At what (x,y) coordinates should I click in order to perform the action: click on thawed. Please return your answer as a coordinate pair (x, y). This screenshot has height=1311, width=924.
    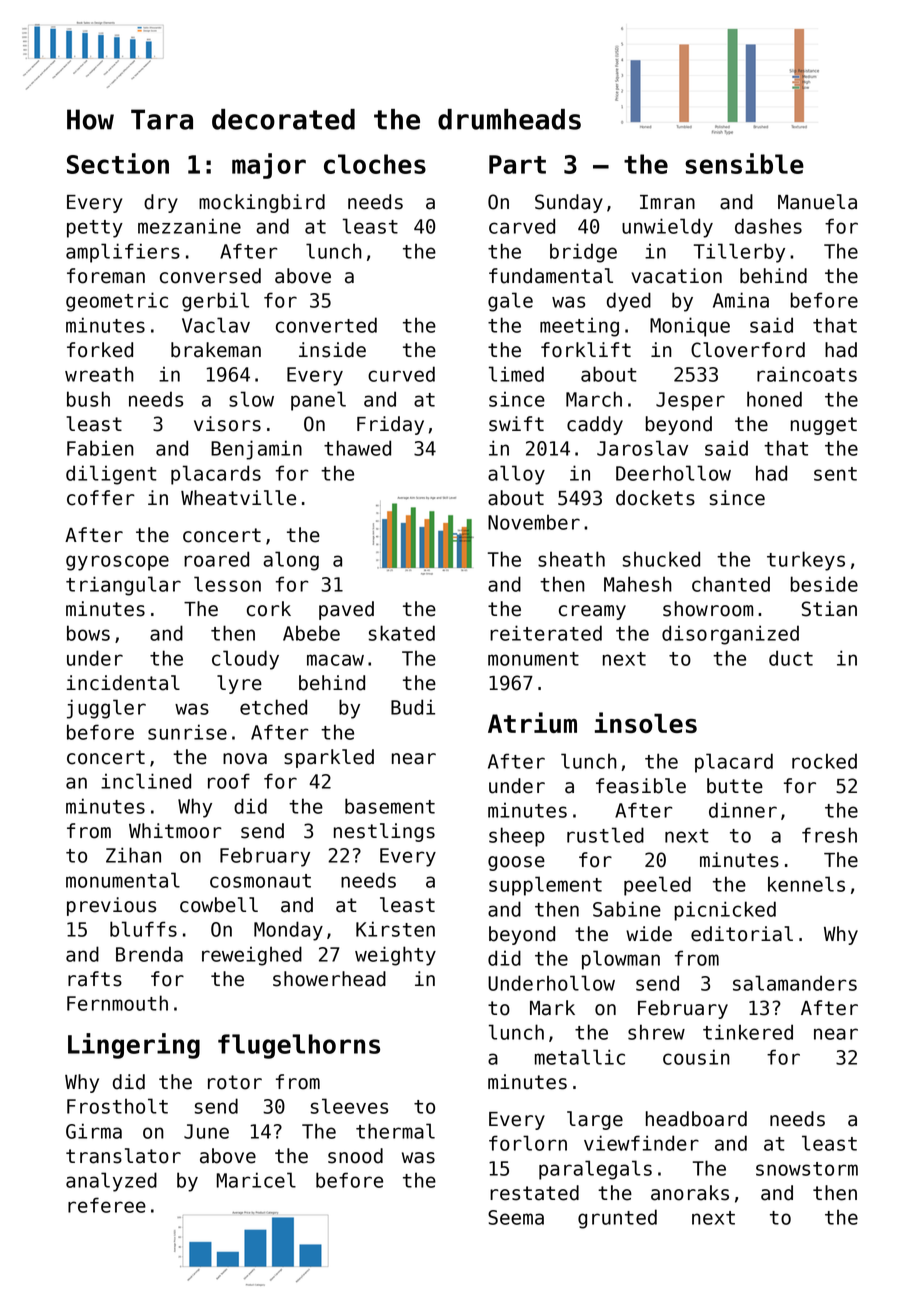
    Looking at the image, I should click on (357, 448).
